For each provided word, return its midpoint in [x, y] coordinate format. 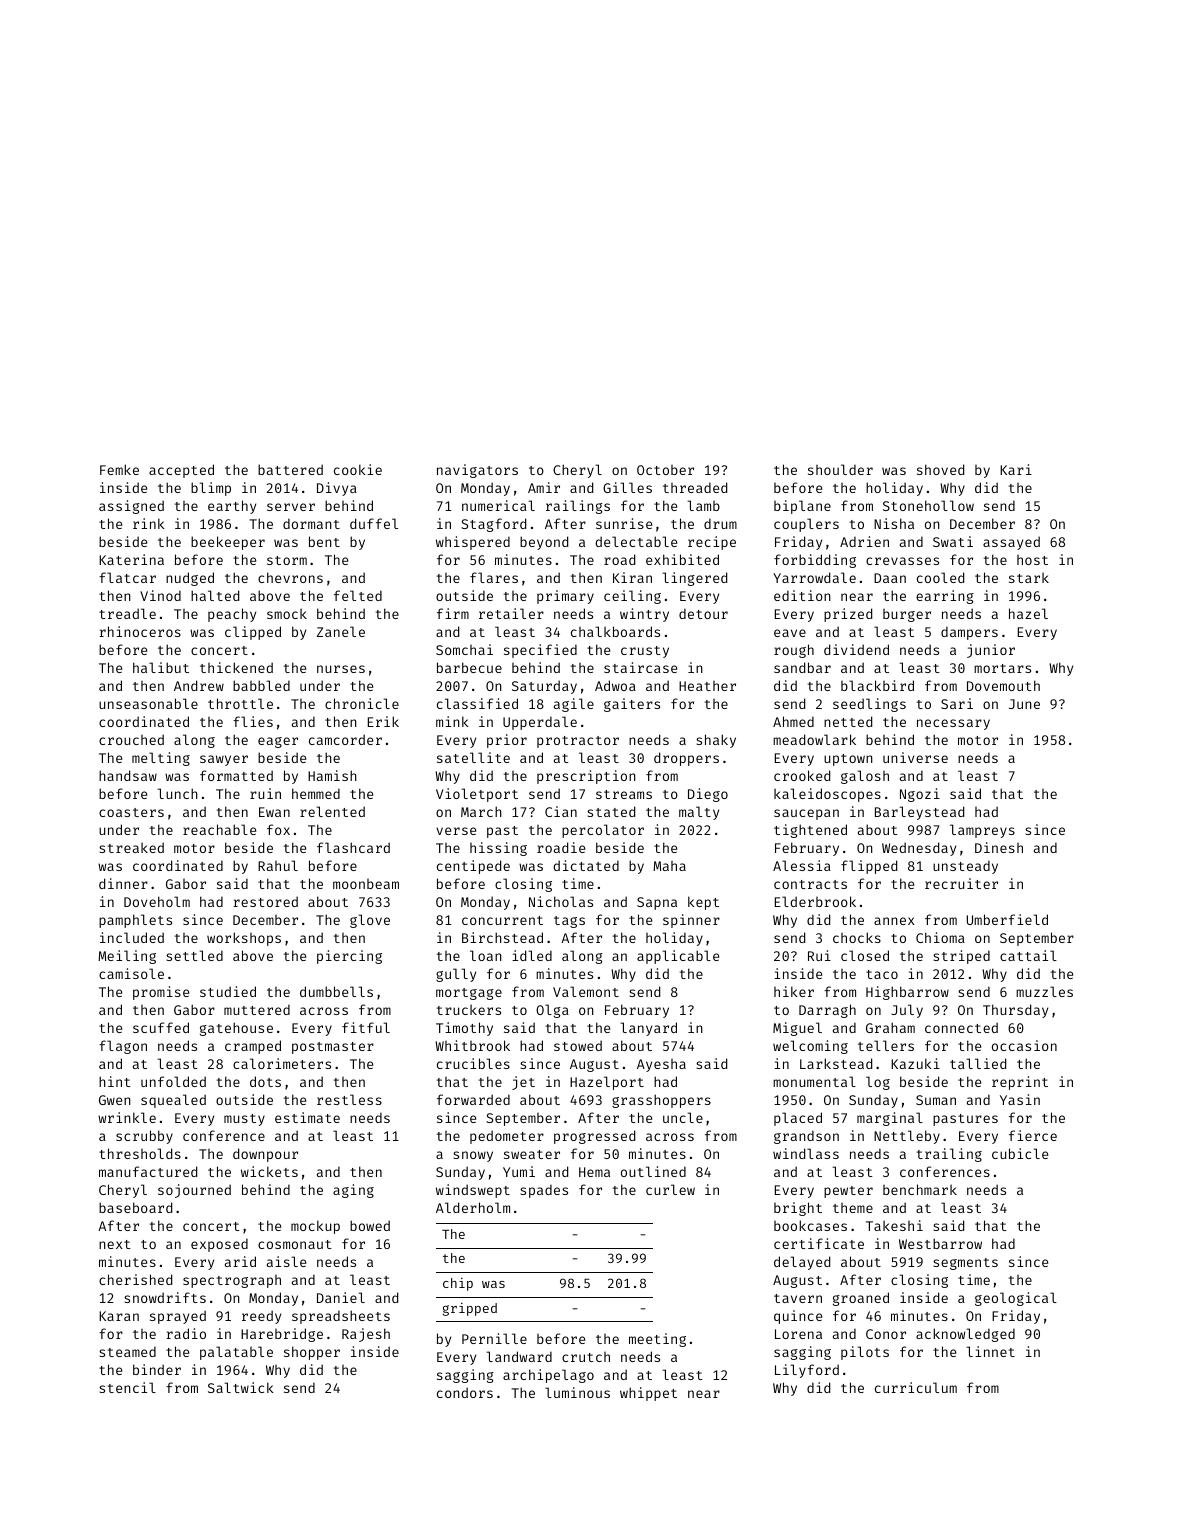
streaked [131, 847]
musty [244, 1120]
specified [540, 651]
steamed [127, 1351]
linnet [990, 1351]
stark [1029, 577]
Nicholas [561, 901]
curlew [670, 1189]
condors [465, 1392]
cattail [1028, 955]
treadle [127, 613]
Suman [936, 1100]
